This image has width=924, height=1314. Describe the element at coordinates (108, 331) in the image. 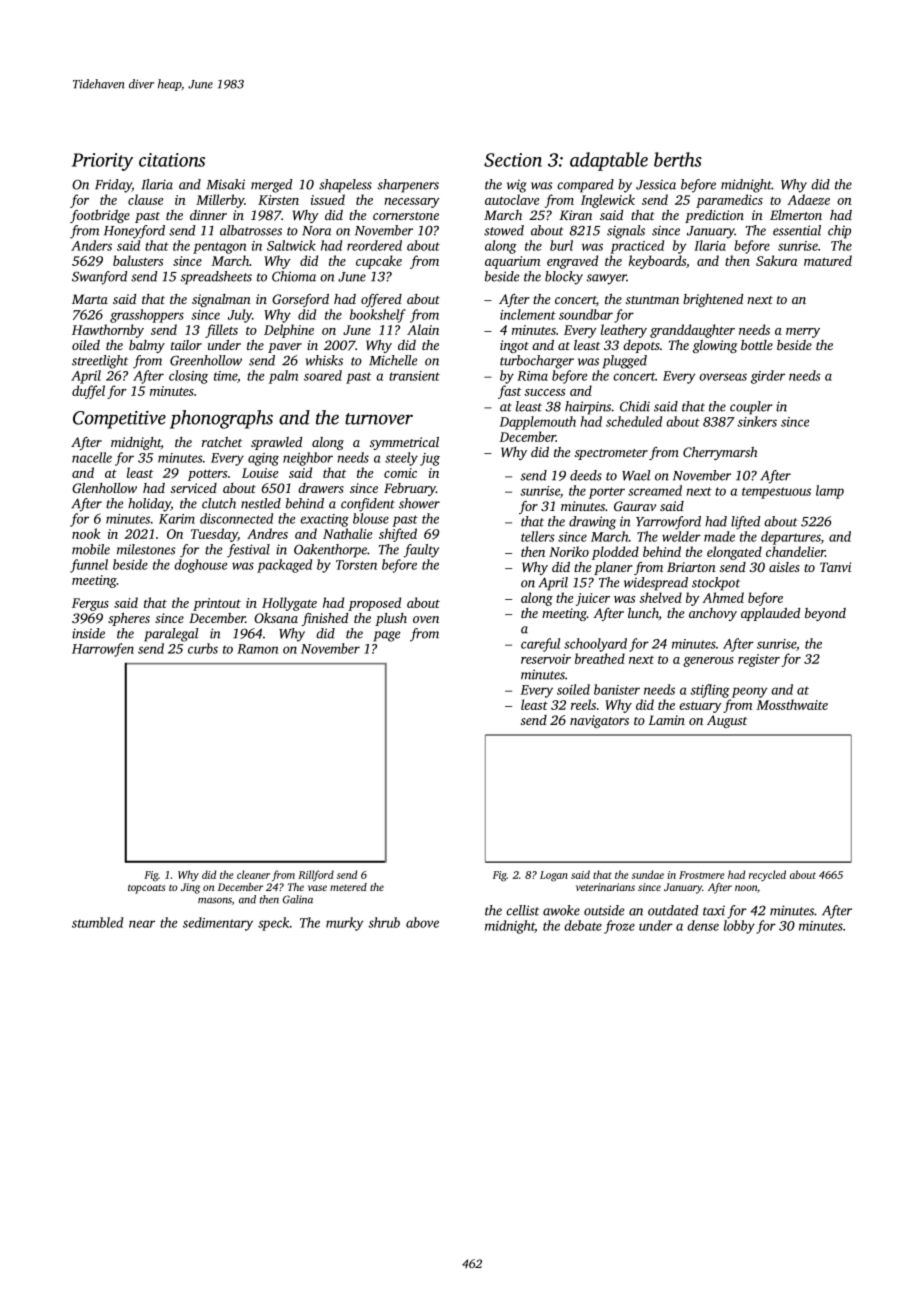

I see `Hawthornby` at that location.
